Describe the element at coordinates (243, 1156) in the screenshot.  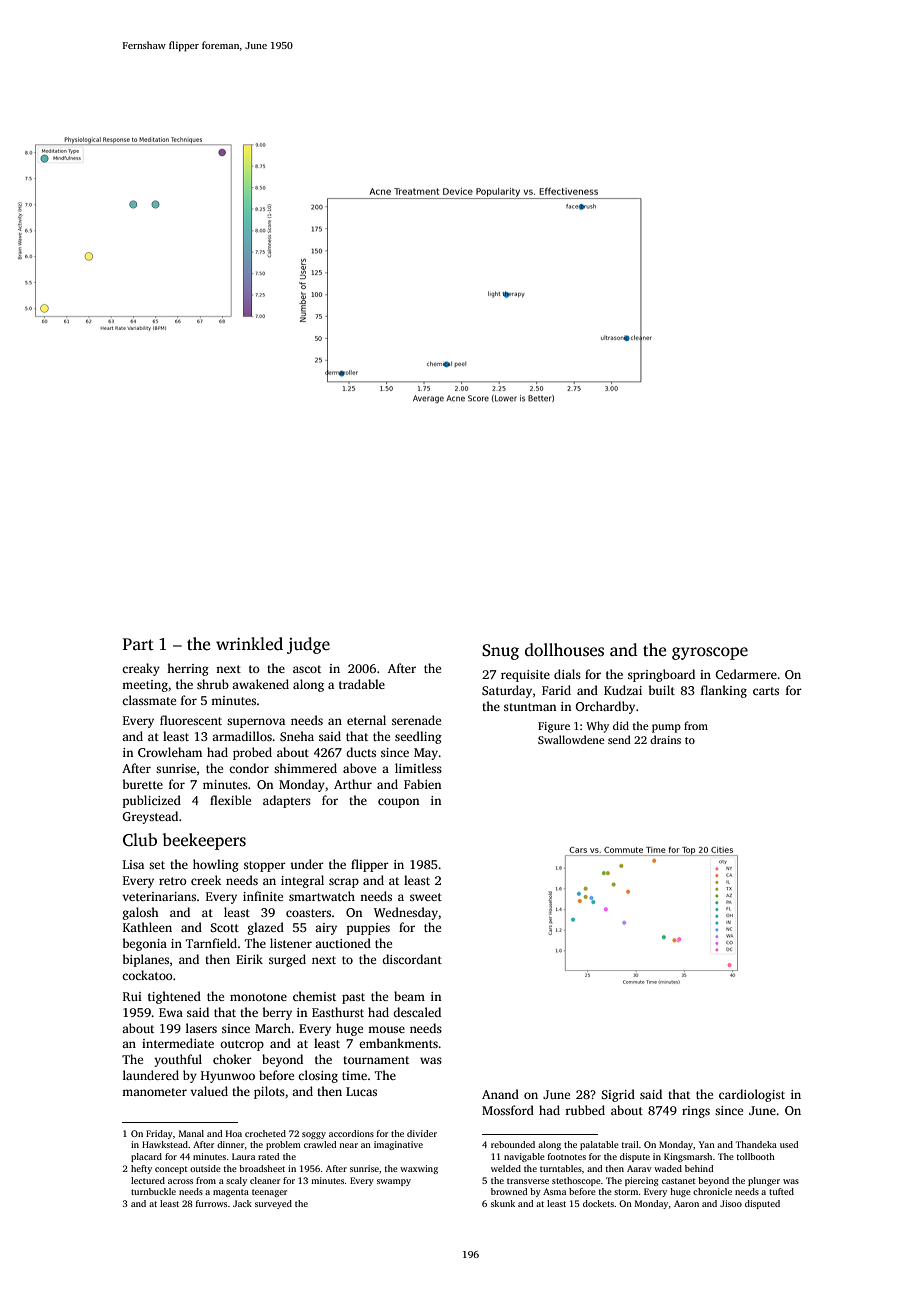
I see `Laura` at that location.
